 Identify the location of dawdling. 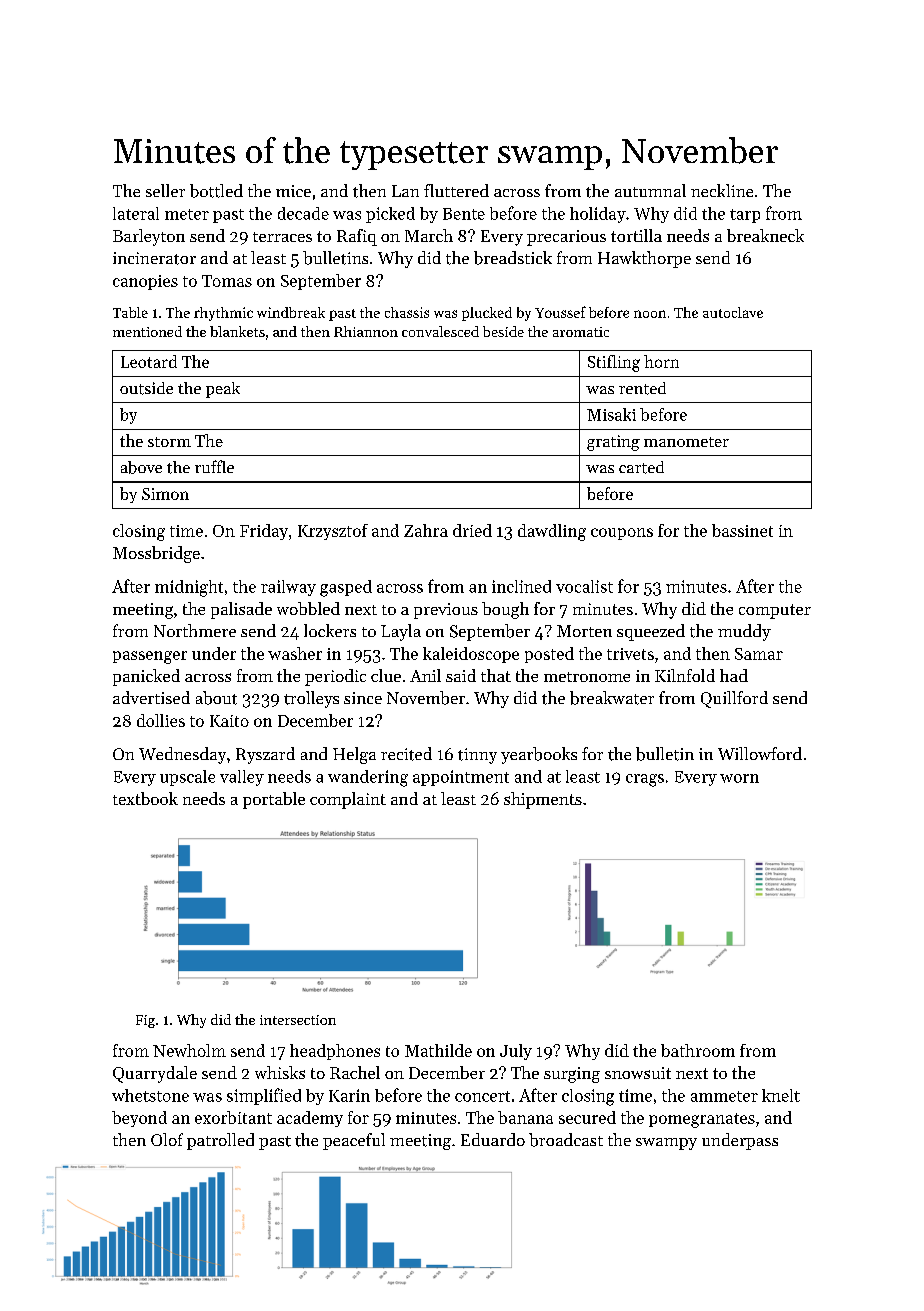
(552, 532).
